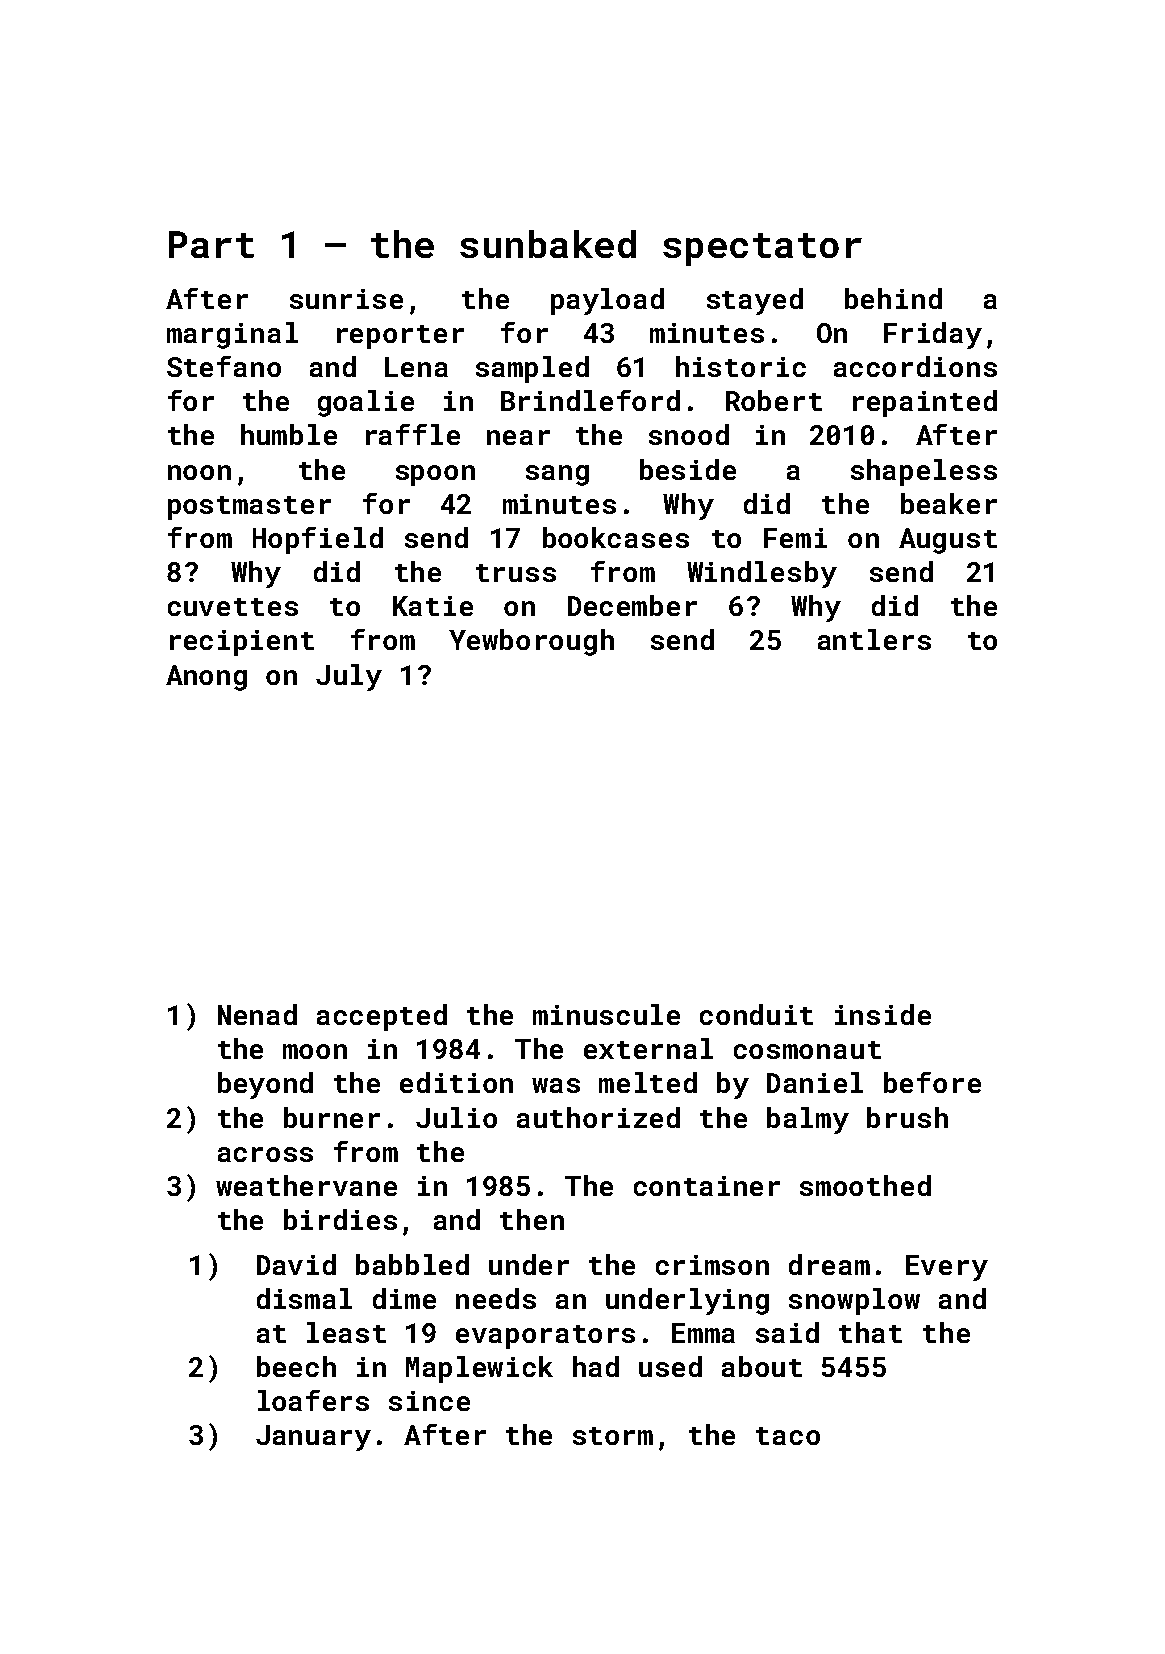  Describe the element at coordinates (947, 1268) in the screenshot. I see `Every` at that location.
